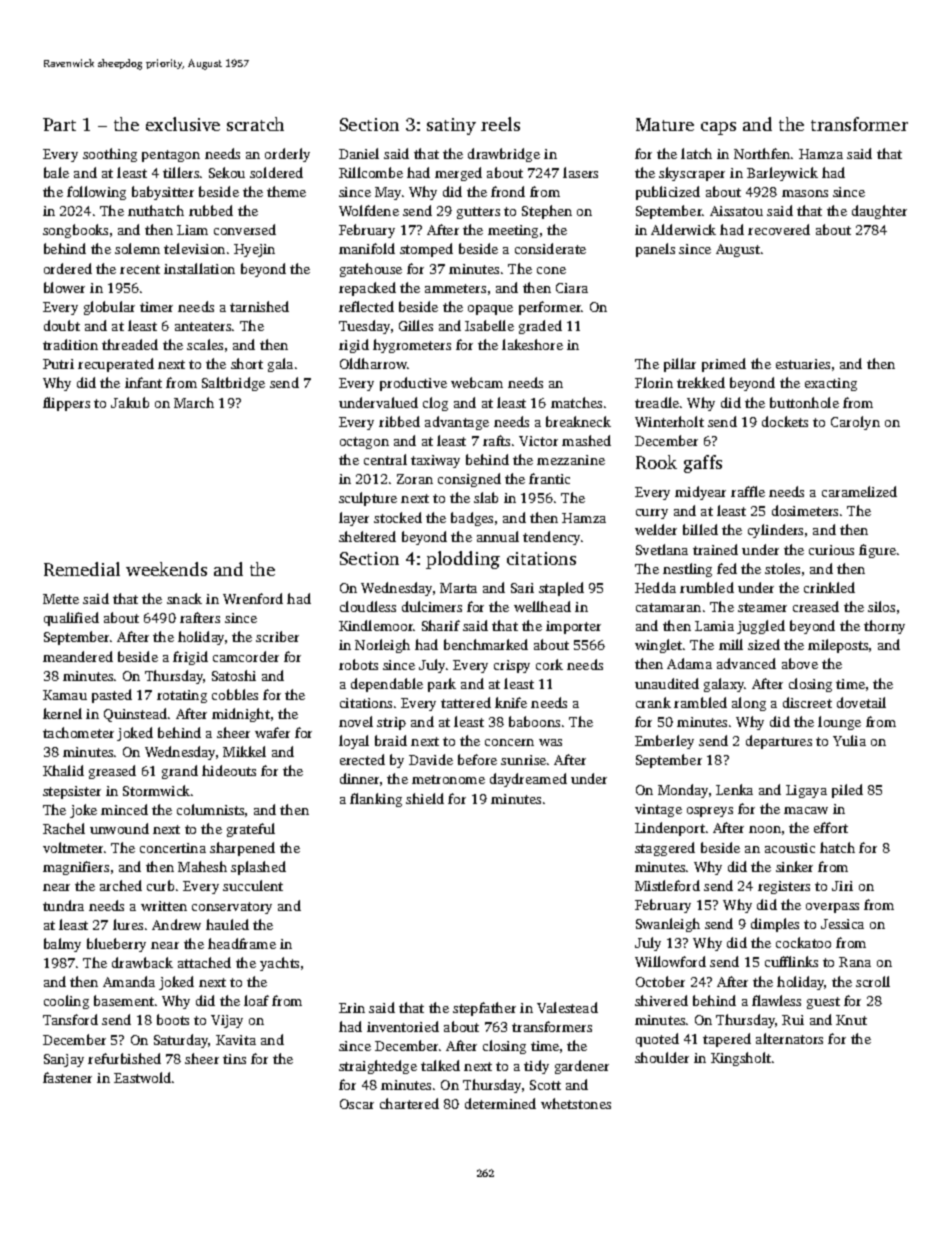 This screenshot has width=952, height=1233. Describe the element at coordinates (838, 646) in the screenshot. I see `mileposts` at that location.
